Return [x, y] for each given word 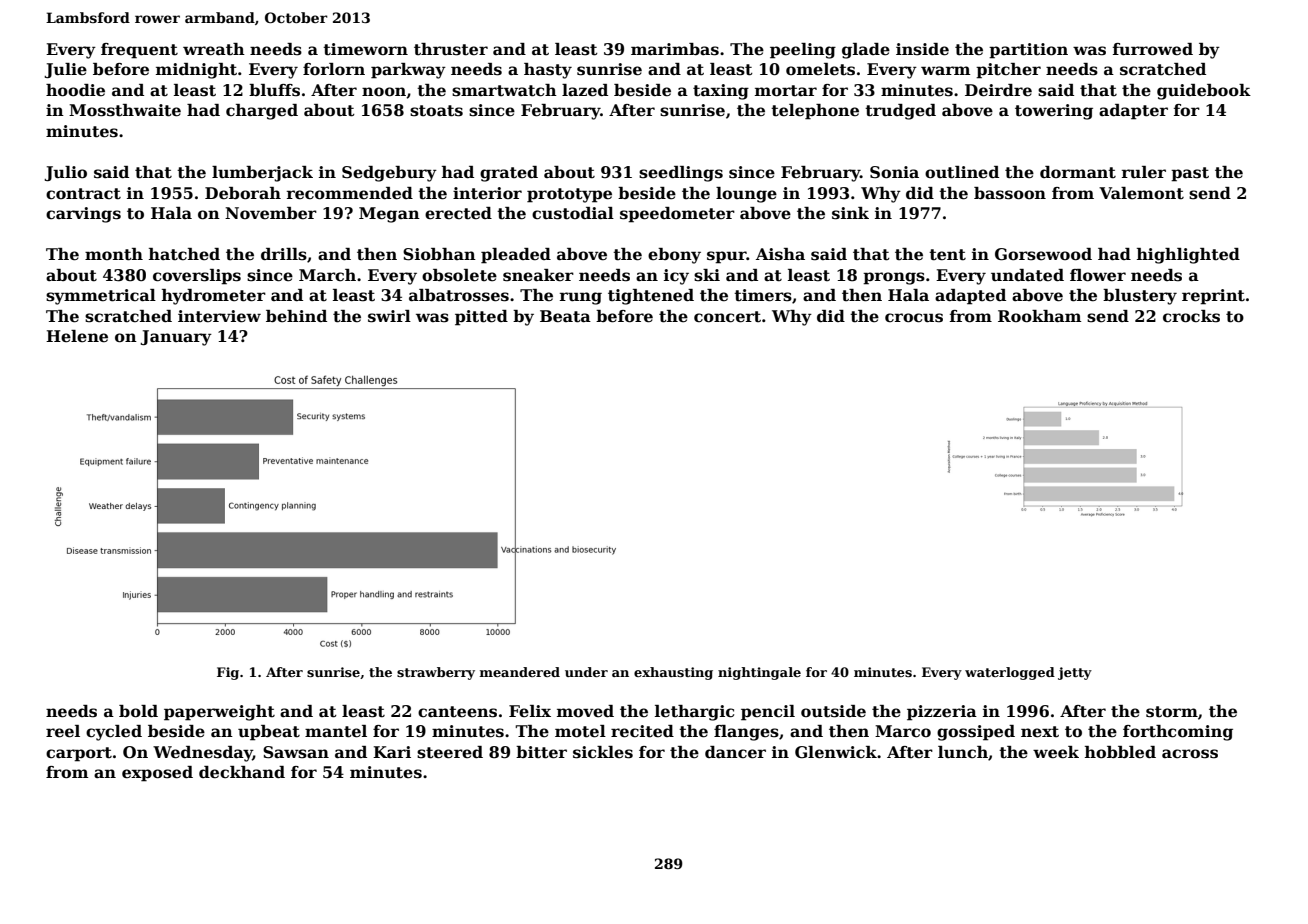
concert [727, 317]
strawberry [436, 673]
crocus [914, 318]
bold [138, 711]
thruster [451, 49]
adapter [1133, 112]
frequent [139, 51]
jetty [1075, 673]
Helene [77, 336]
